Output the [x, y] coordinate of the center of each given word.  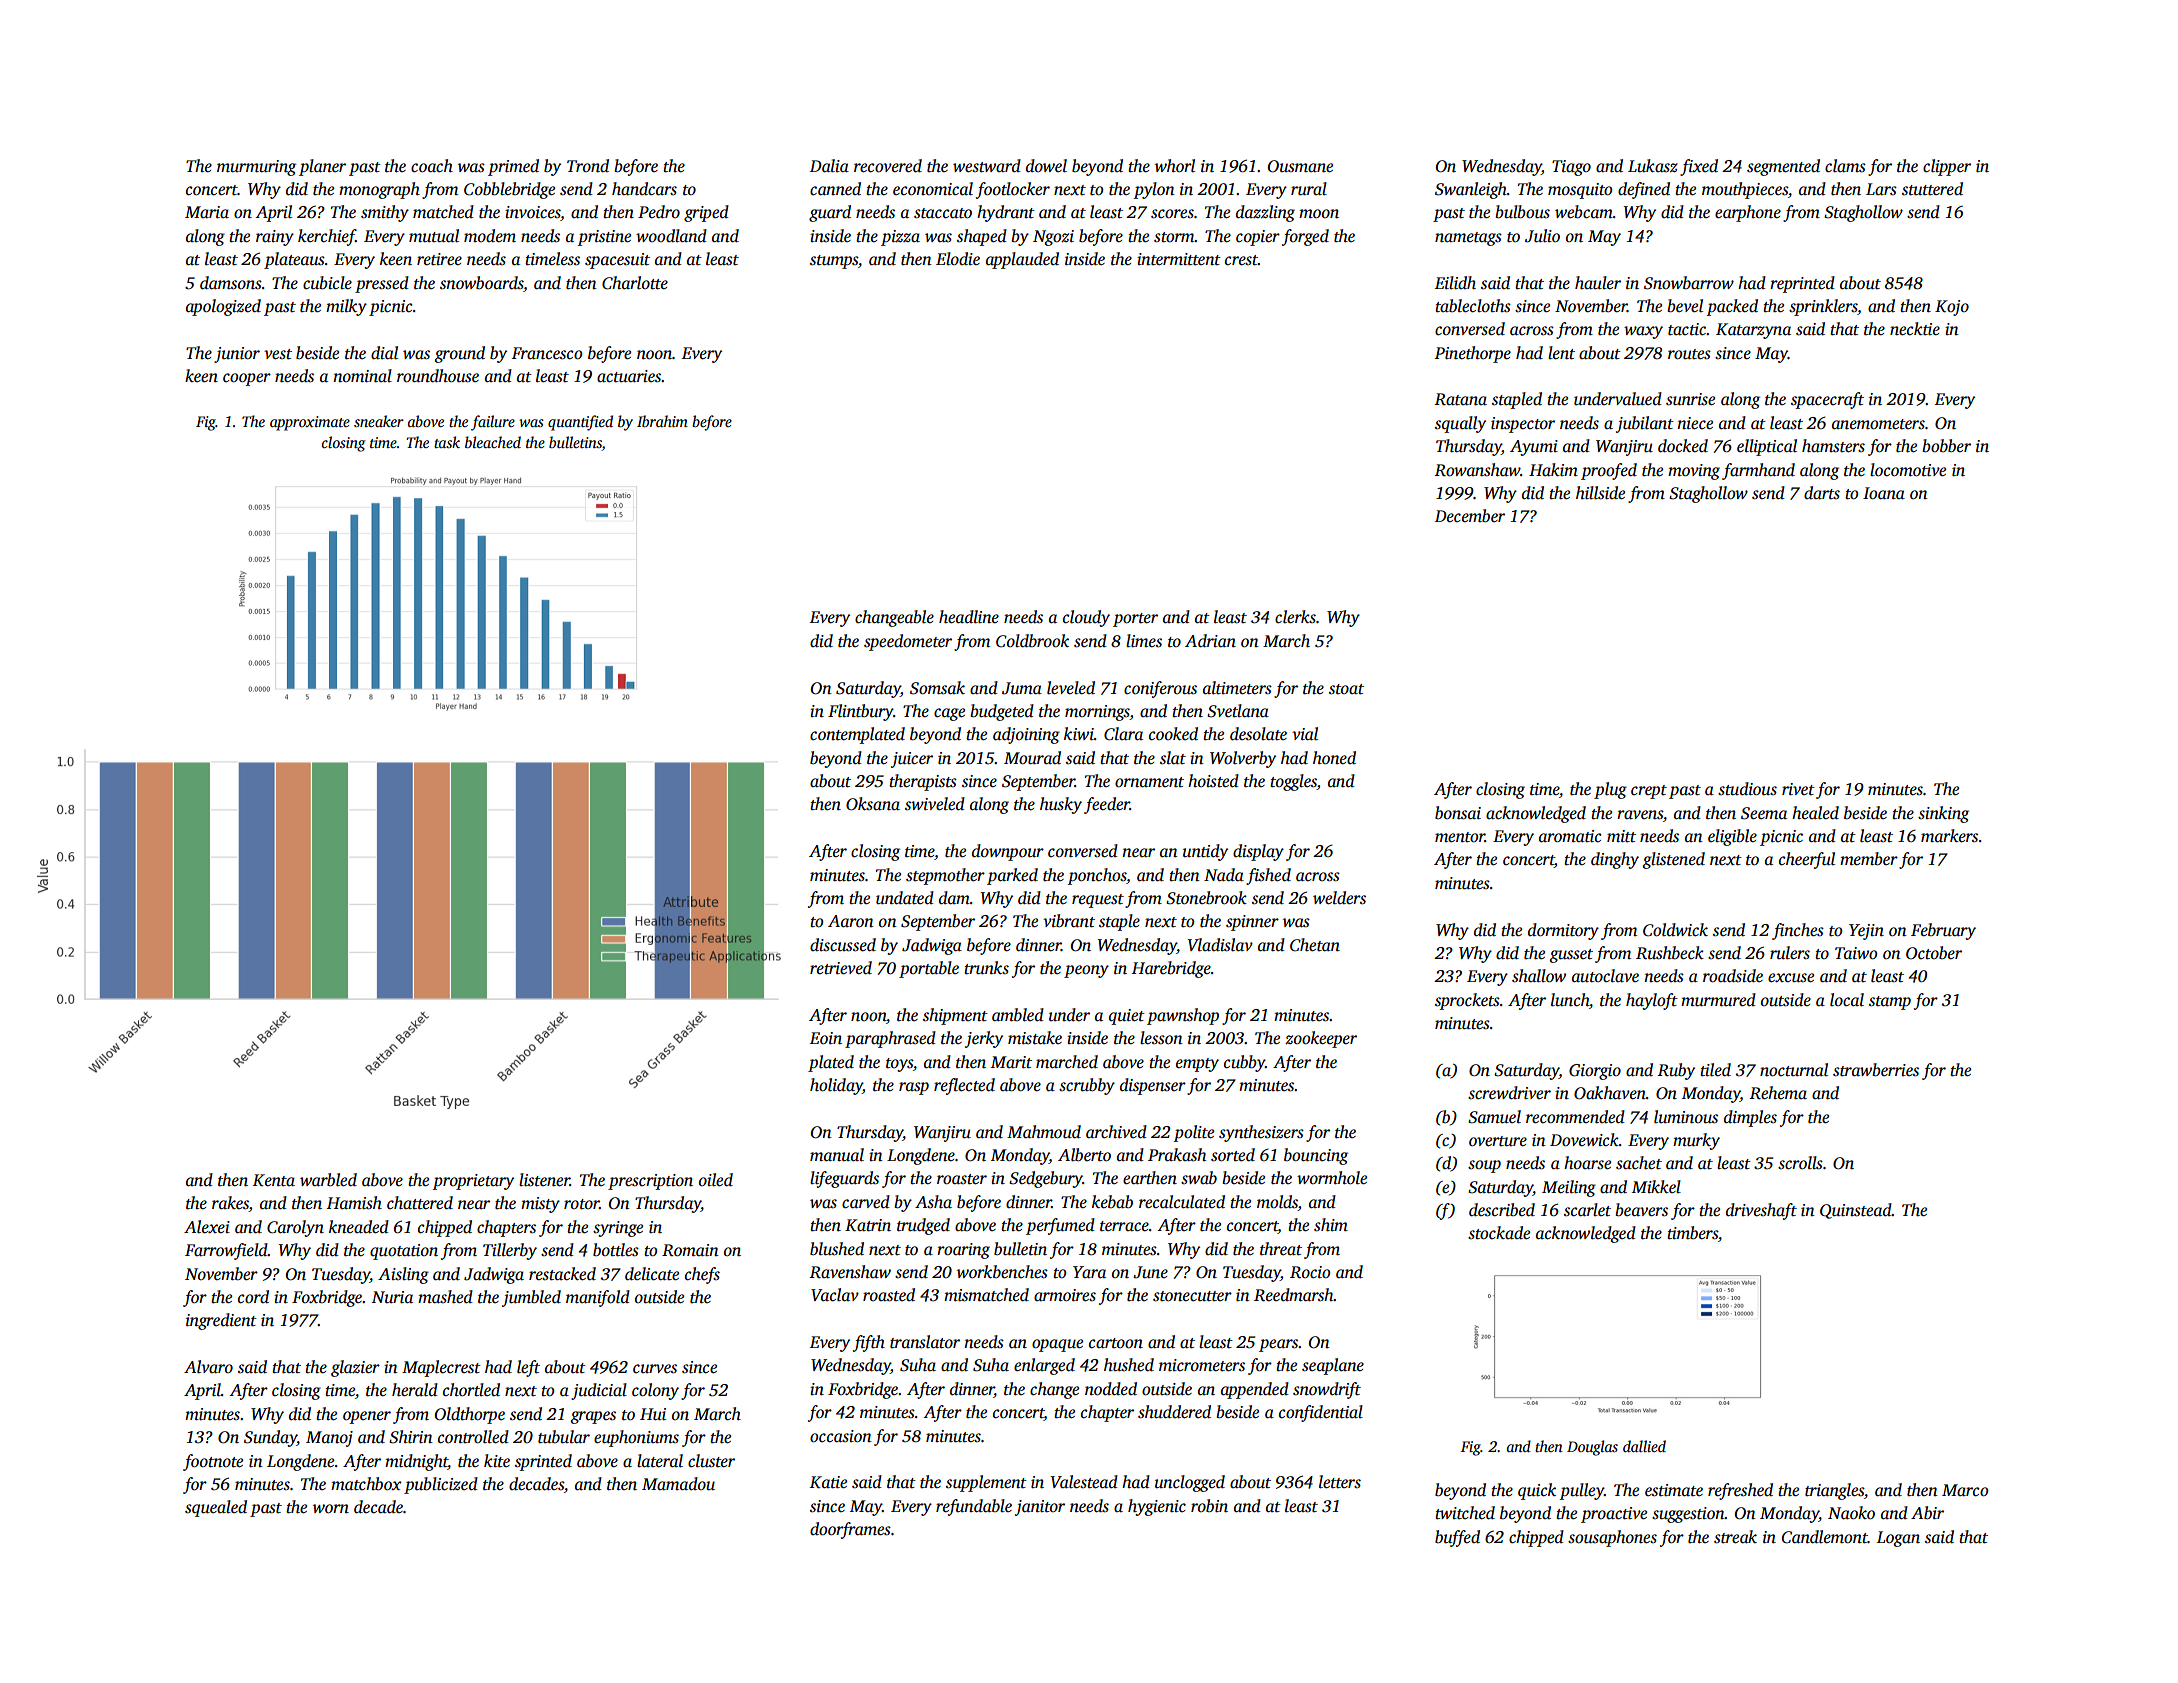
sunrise [1690, 399]
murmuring [256, 168]
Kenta [274, 1180]
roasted [889, 1295]
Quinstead [1856, 1211]
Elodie [958, 258]
